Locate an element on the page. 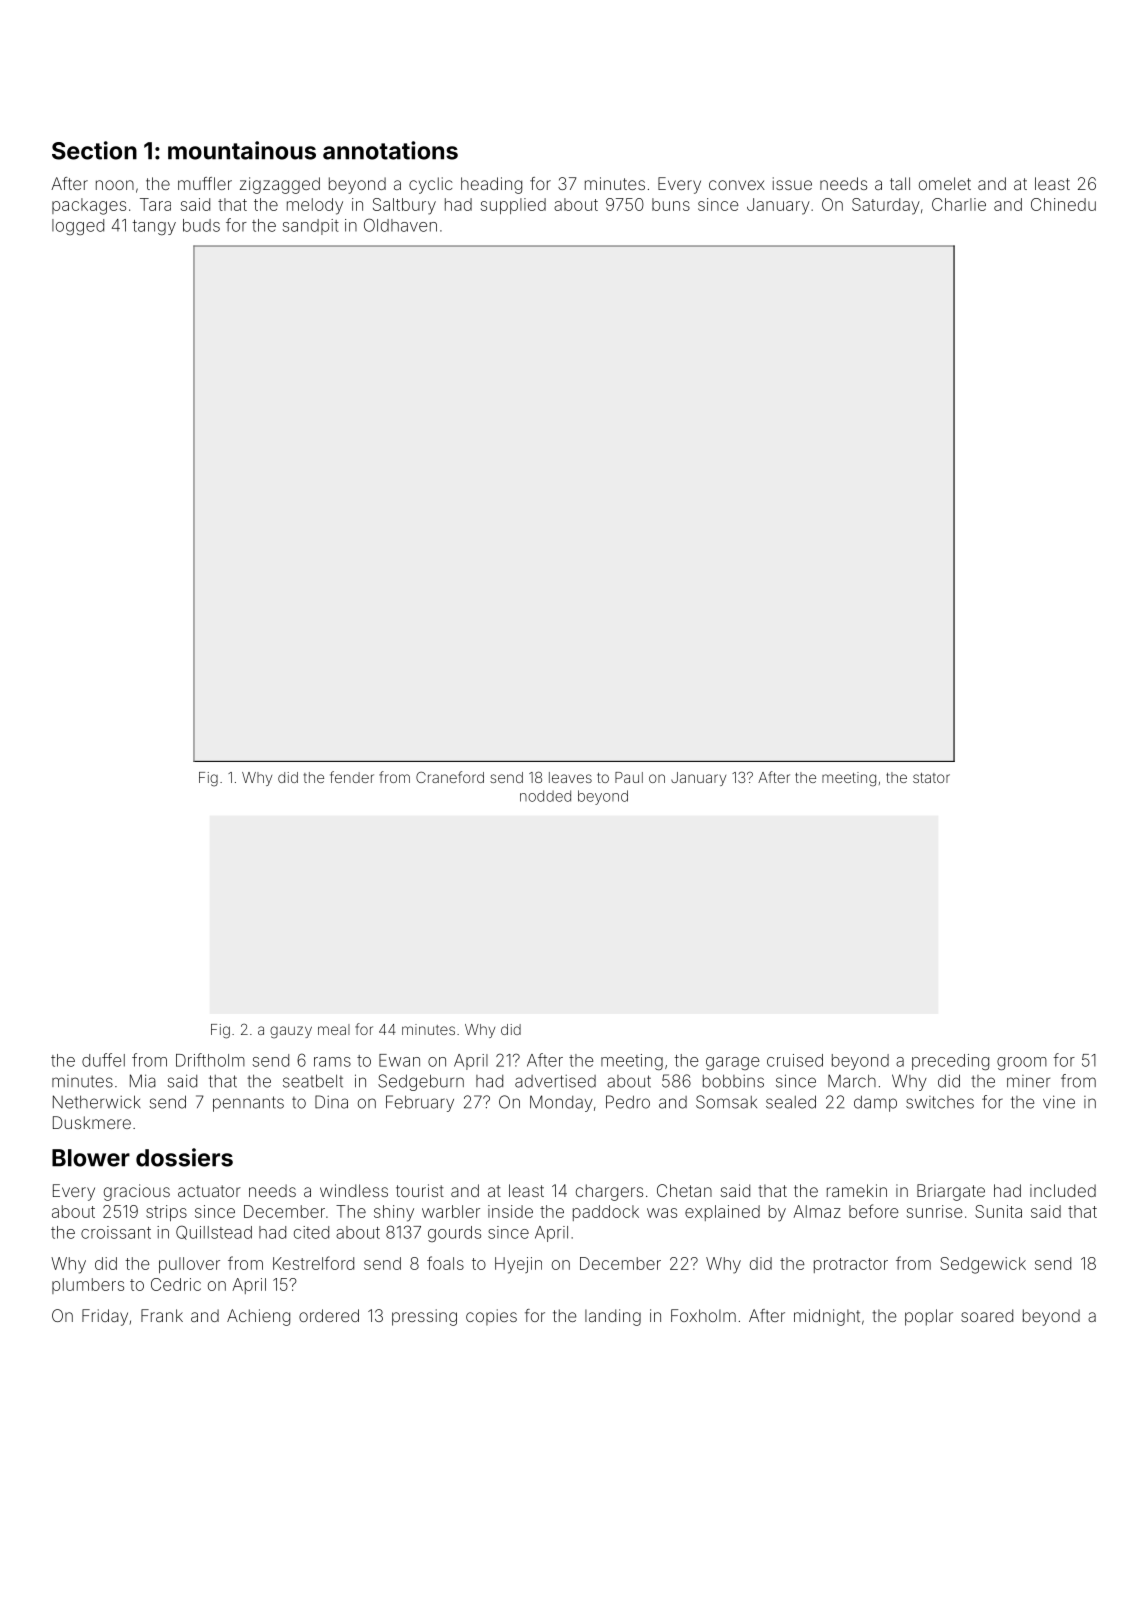  buds is located at coordinates (201, 225).
